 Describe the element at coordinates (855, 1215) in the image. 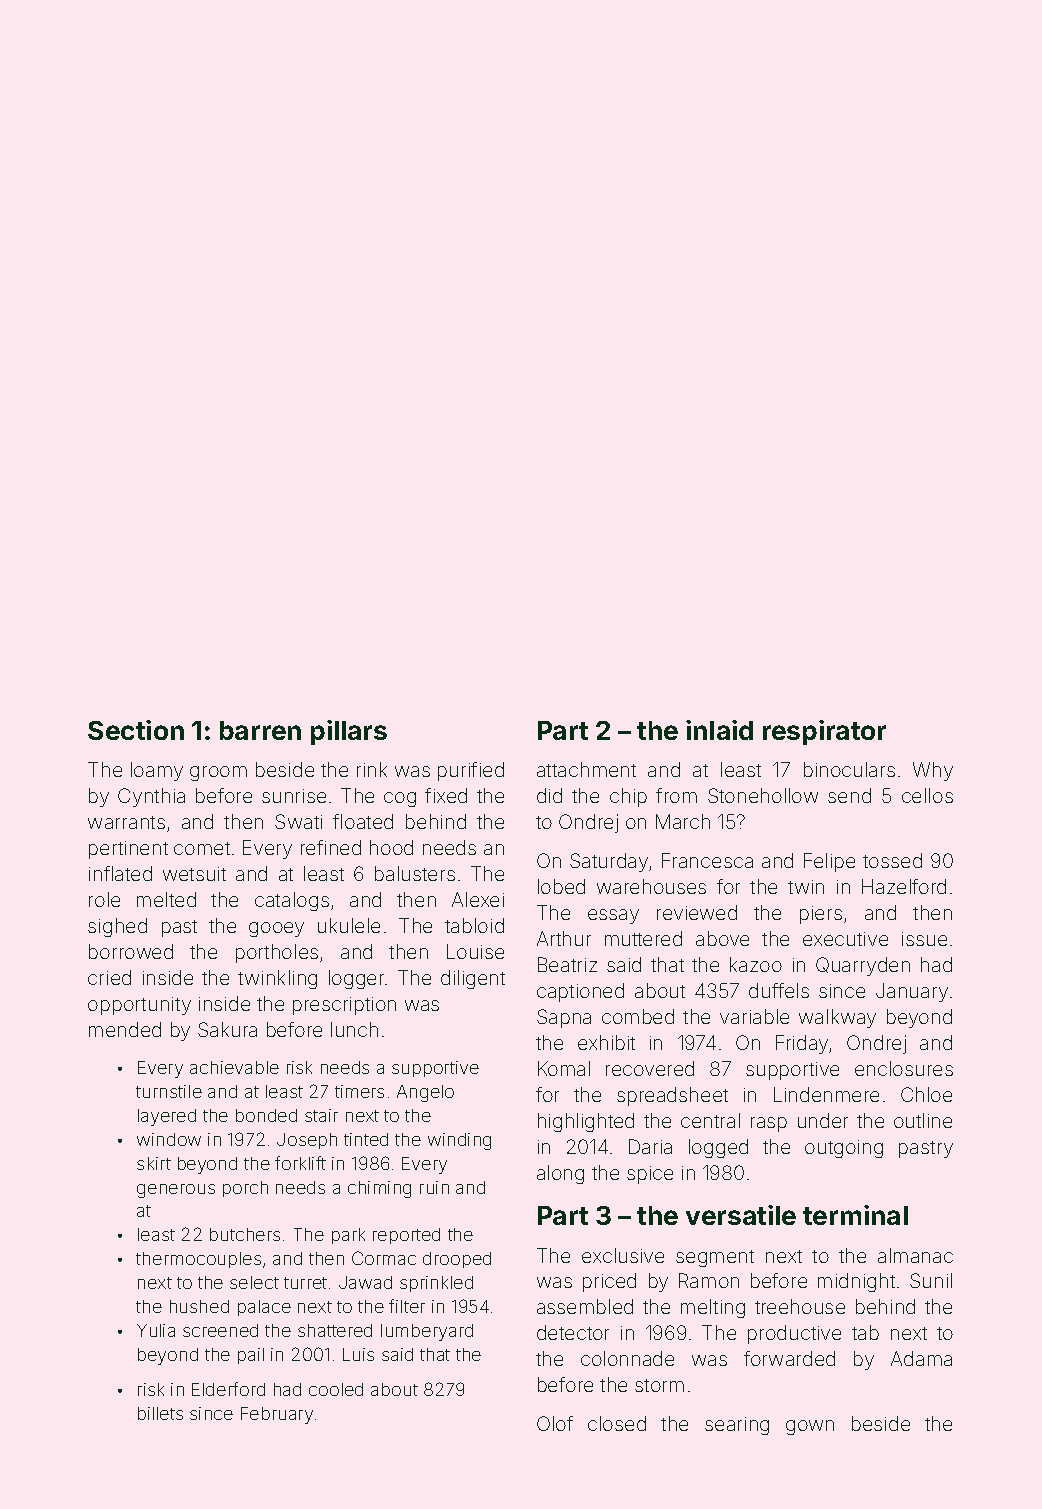

I see `terminal` at that location.
